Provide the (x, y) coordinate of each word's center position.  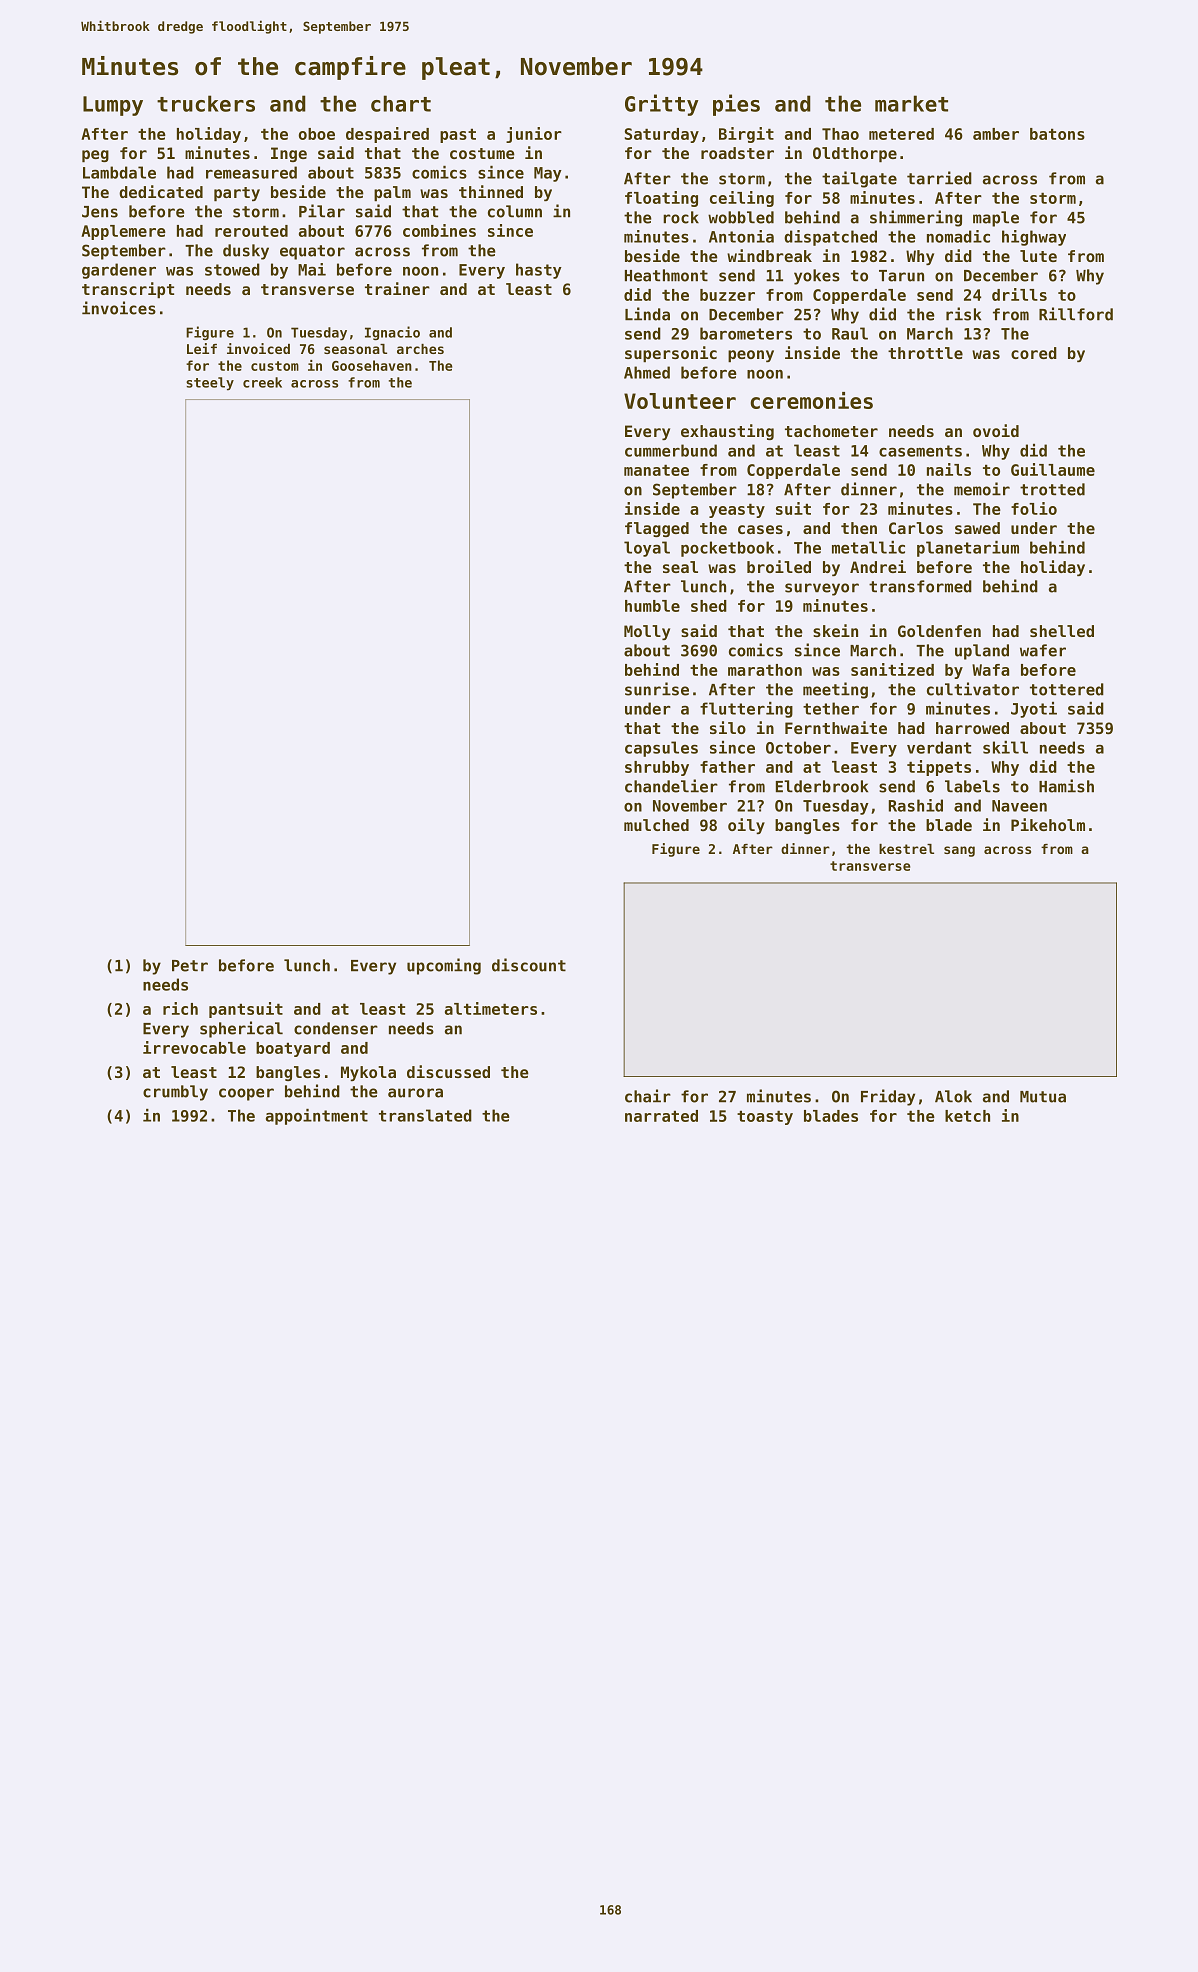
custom (275, 366)
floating (661, 199)
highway (1034, 238)
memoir (982, 489)
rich (180, 1008)
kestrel (906, 849)
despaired (387, 135)
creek (262, 382)
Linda (647, 314)
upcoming (444, 966)
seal (680, 567)
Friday (888, 1097)
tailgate (859, 179)
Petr (190, 966)
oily (746, 826)
